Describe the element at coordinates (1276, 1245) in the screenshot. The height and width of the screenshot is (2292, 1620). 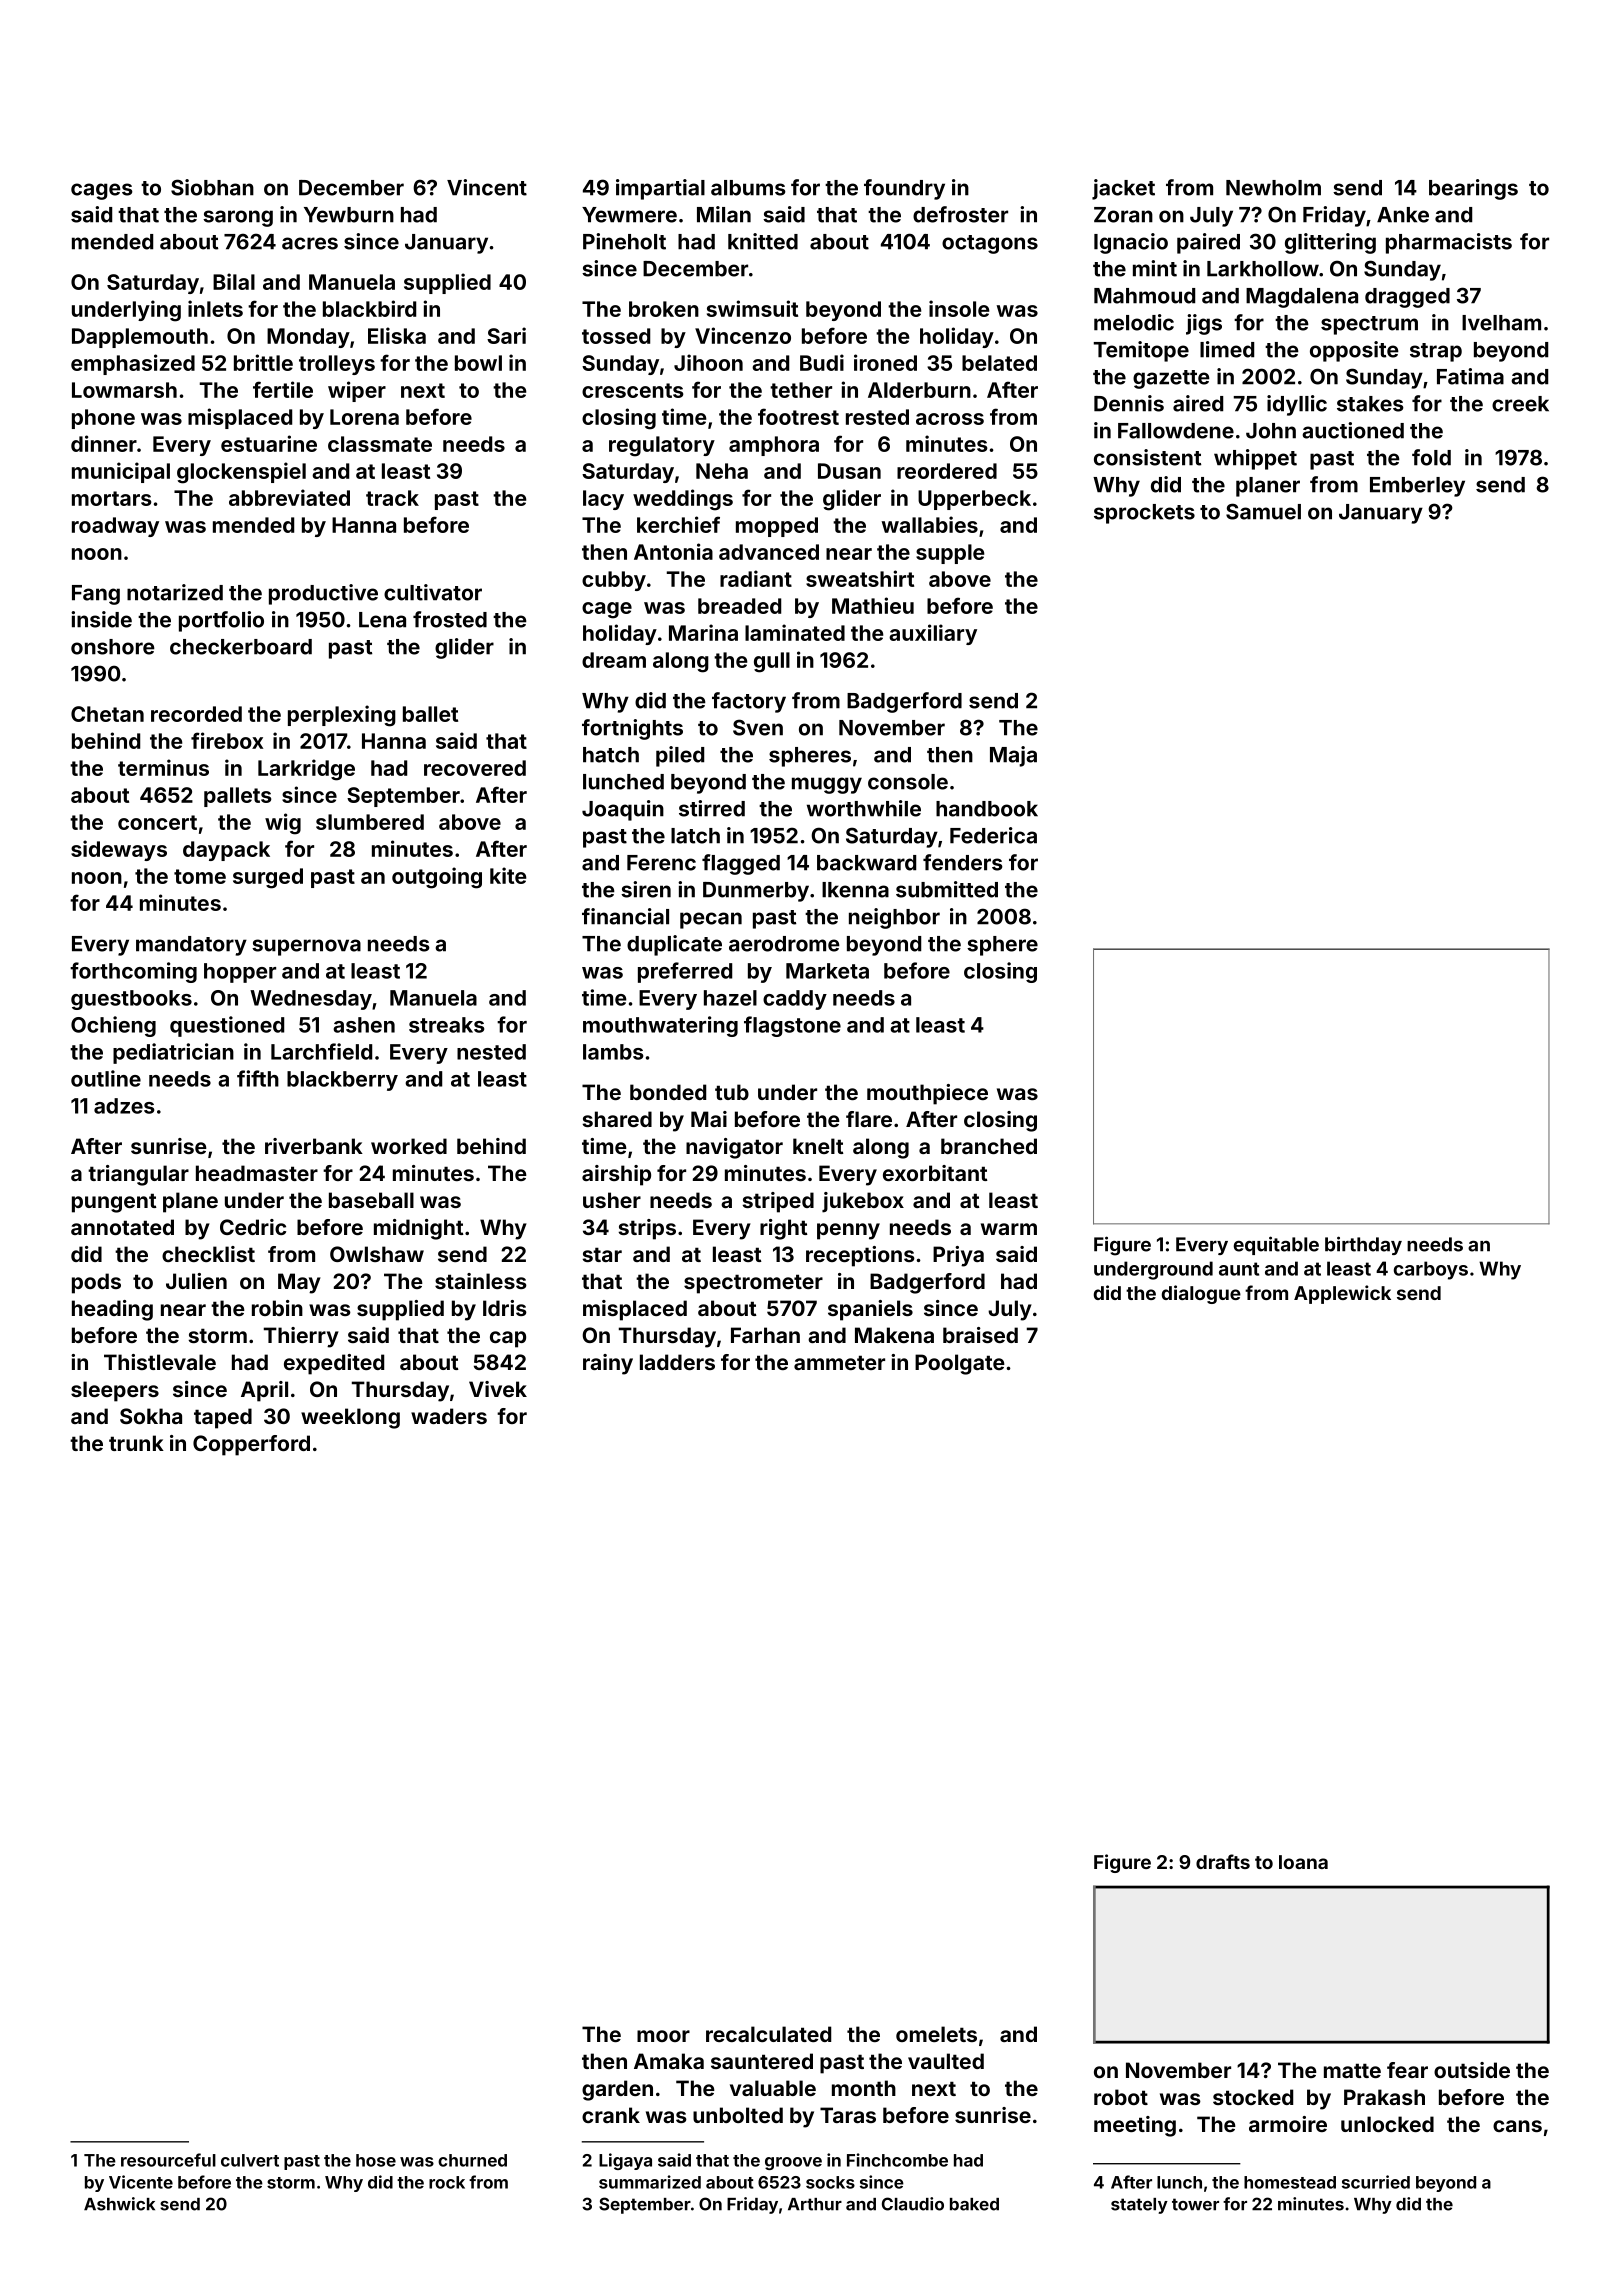
I see `equitable` at that location.
